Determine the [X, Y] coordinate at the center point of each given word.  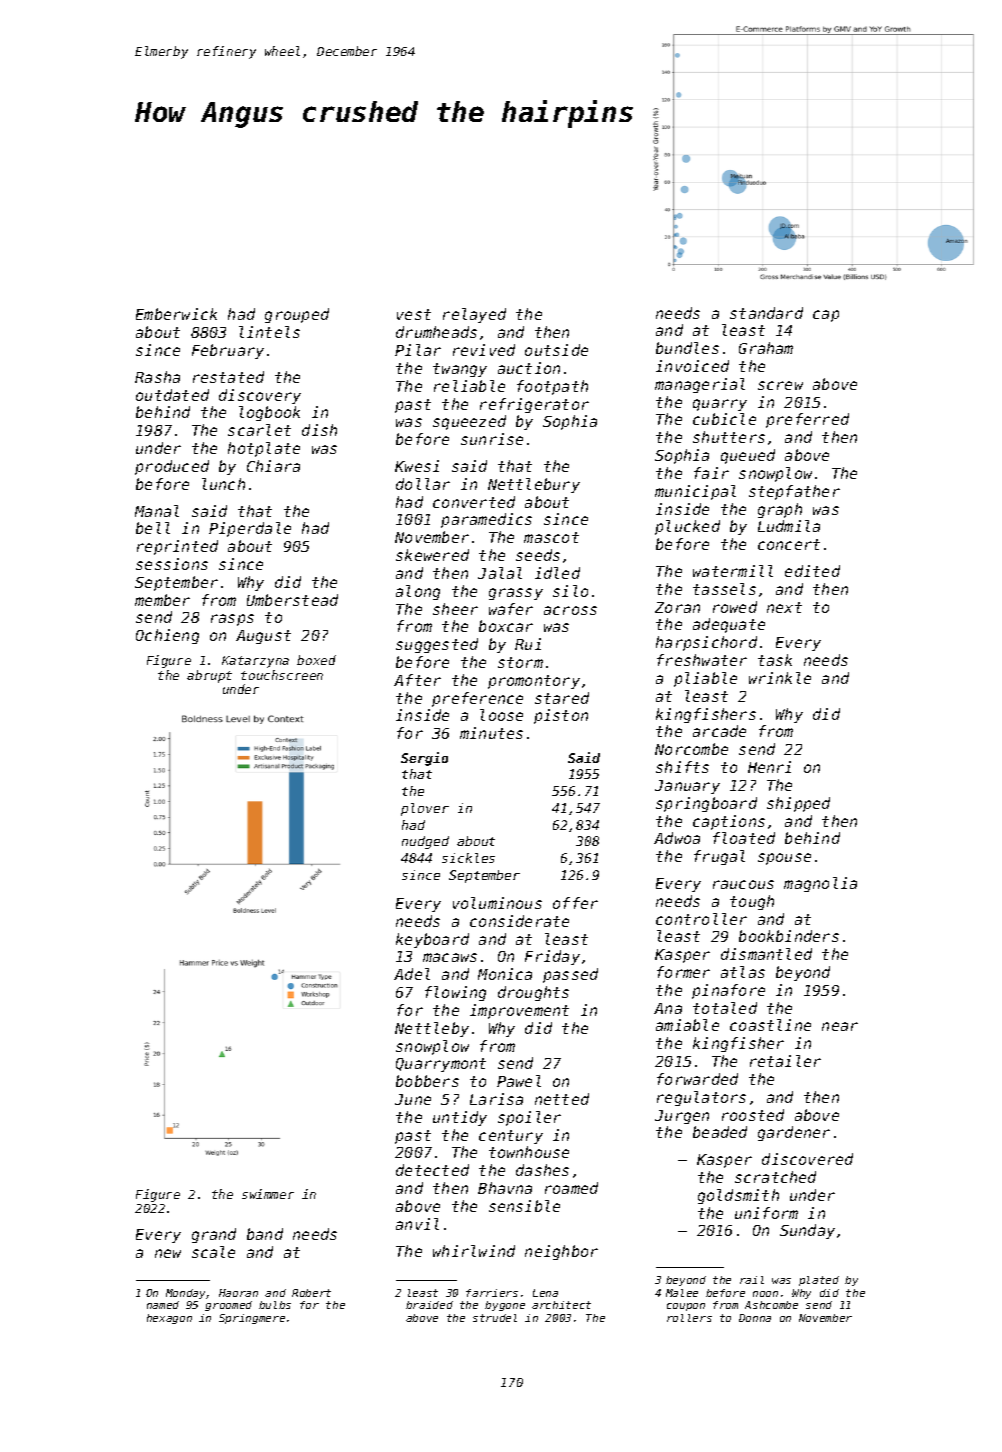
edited [812, 571]
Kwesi [417, 466]
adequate [729, 625]
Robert [311, 1293]
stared [562, 698]
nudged [425, 842]
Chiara [273, 466]
